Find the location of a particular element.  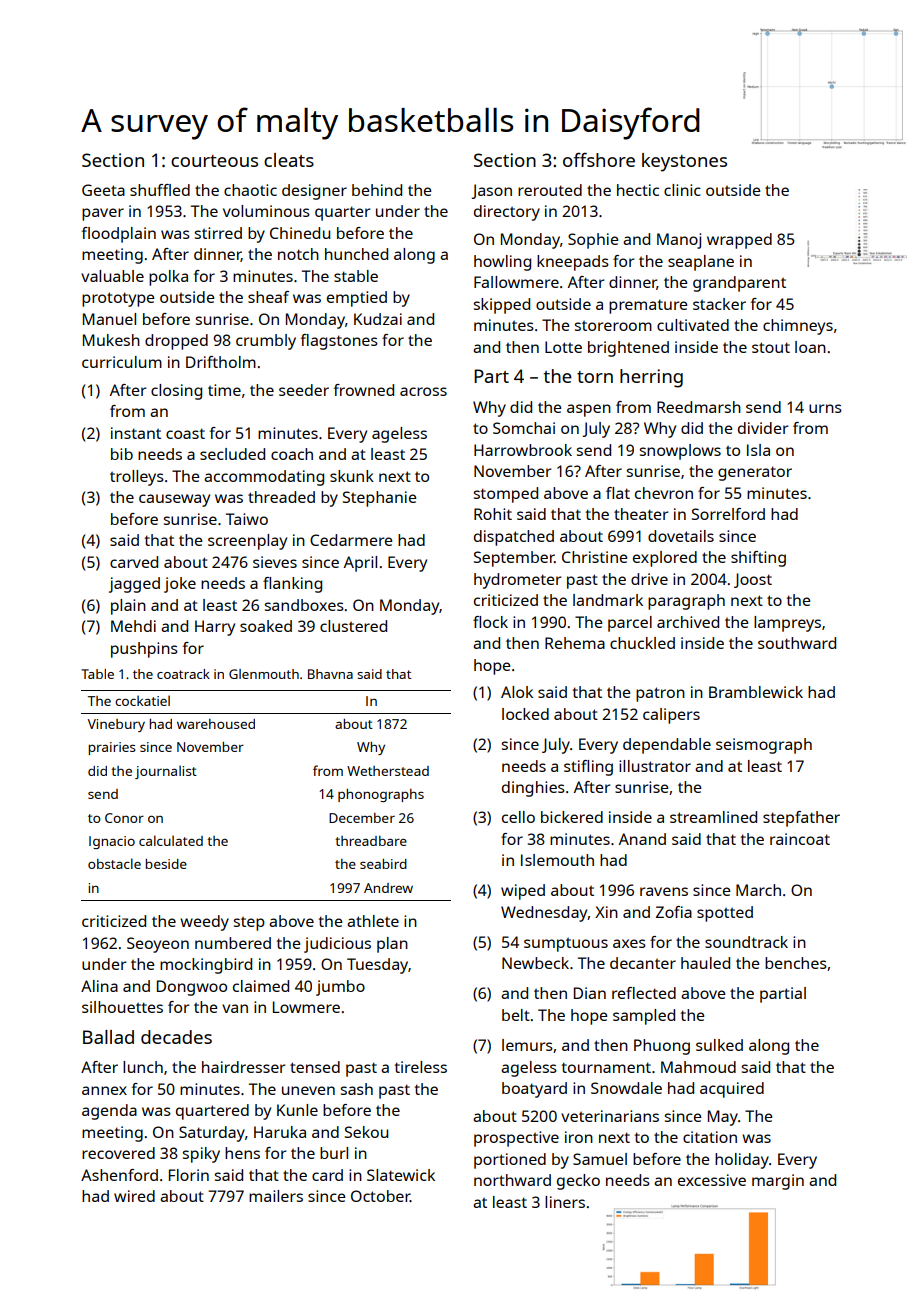

wiped is located at coordinates (523, 892).
